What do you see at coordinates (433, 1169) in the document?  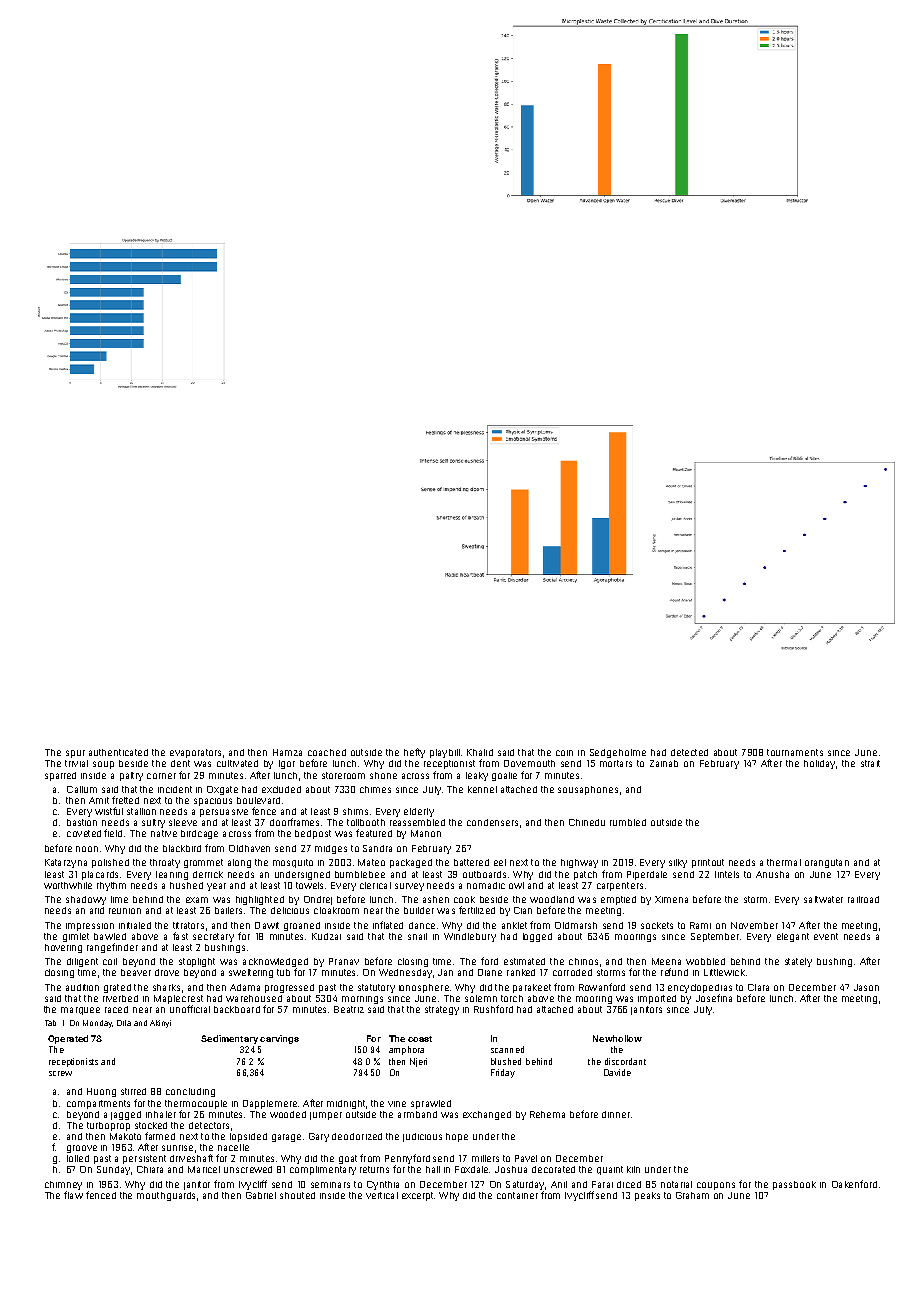 I see `hall` at bounding box center [433, 1169].
